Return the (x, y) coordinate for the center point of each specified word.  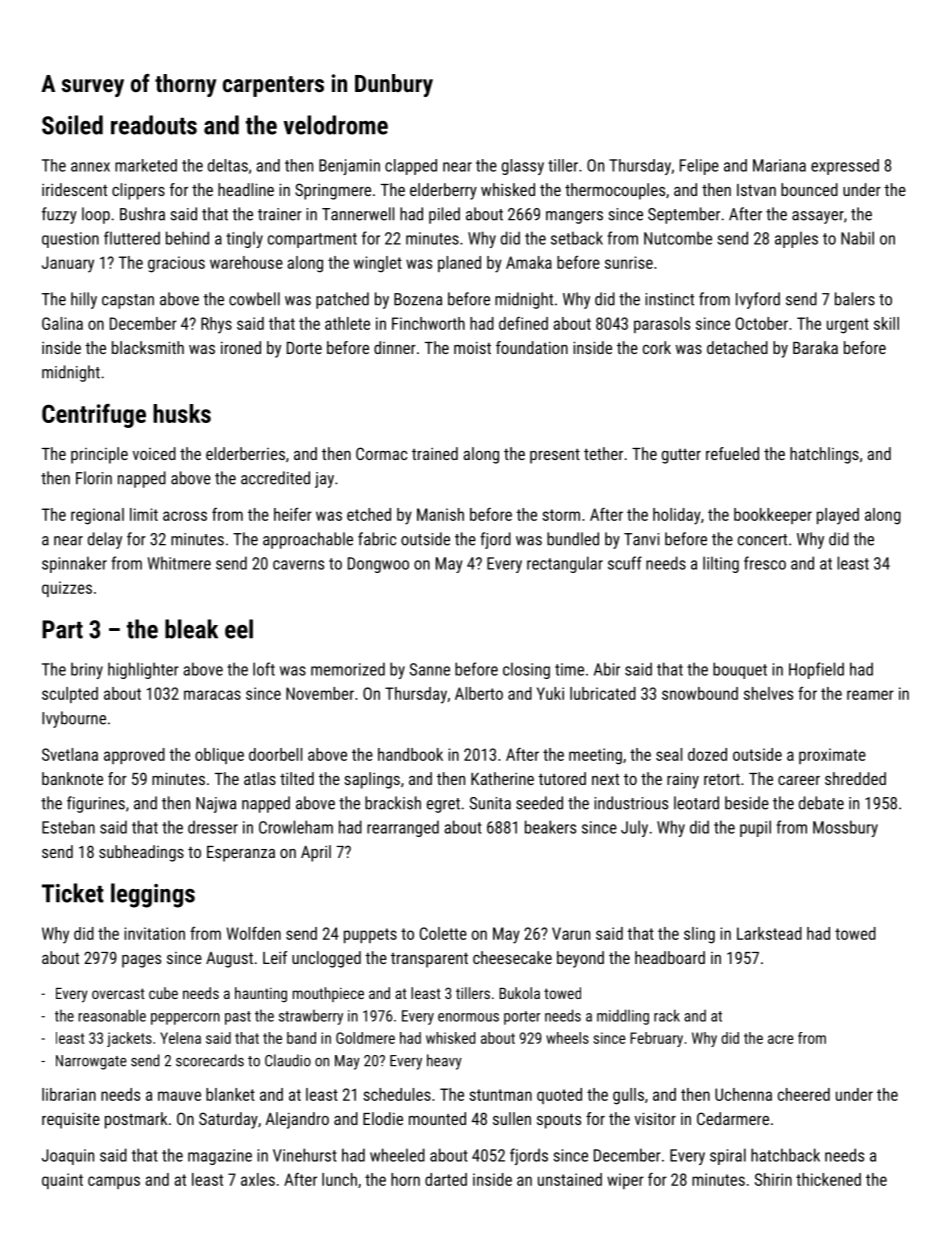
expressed (845, 167)
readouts (154, 125)
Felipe (699, 167)
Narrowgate (91, 1062)
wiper (625, 1181)
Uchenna (743, 1094)
